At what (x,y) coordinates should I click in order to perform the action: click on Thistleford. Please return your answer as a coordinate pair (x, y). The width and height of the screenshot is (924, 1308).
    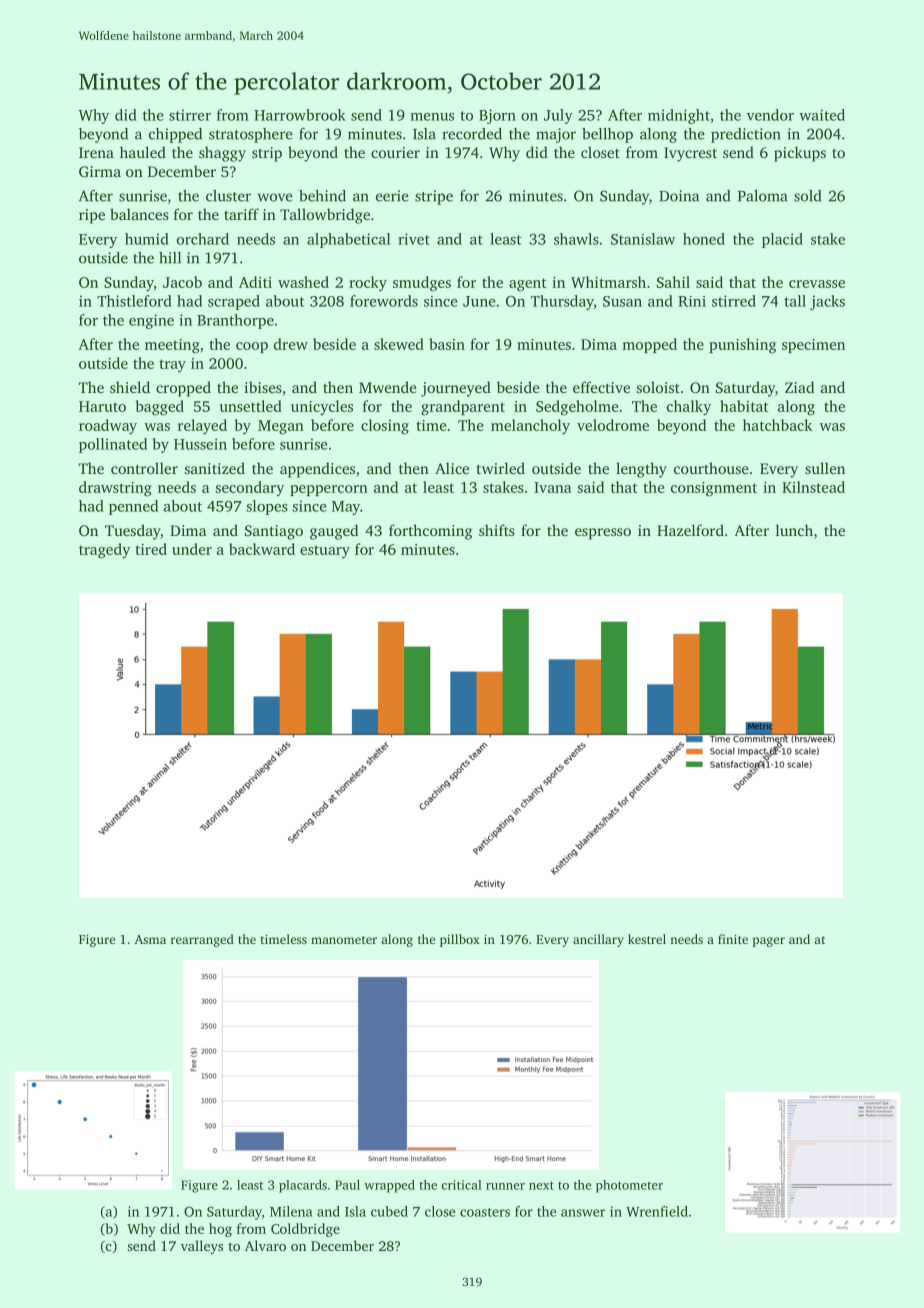
    Looking at the image, I should click on (134, 301).
